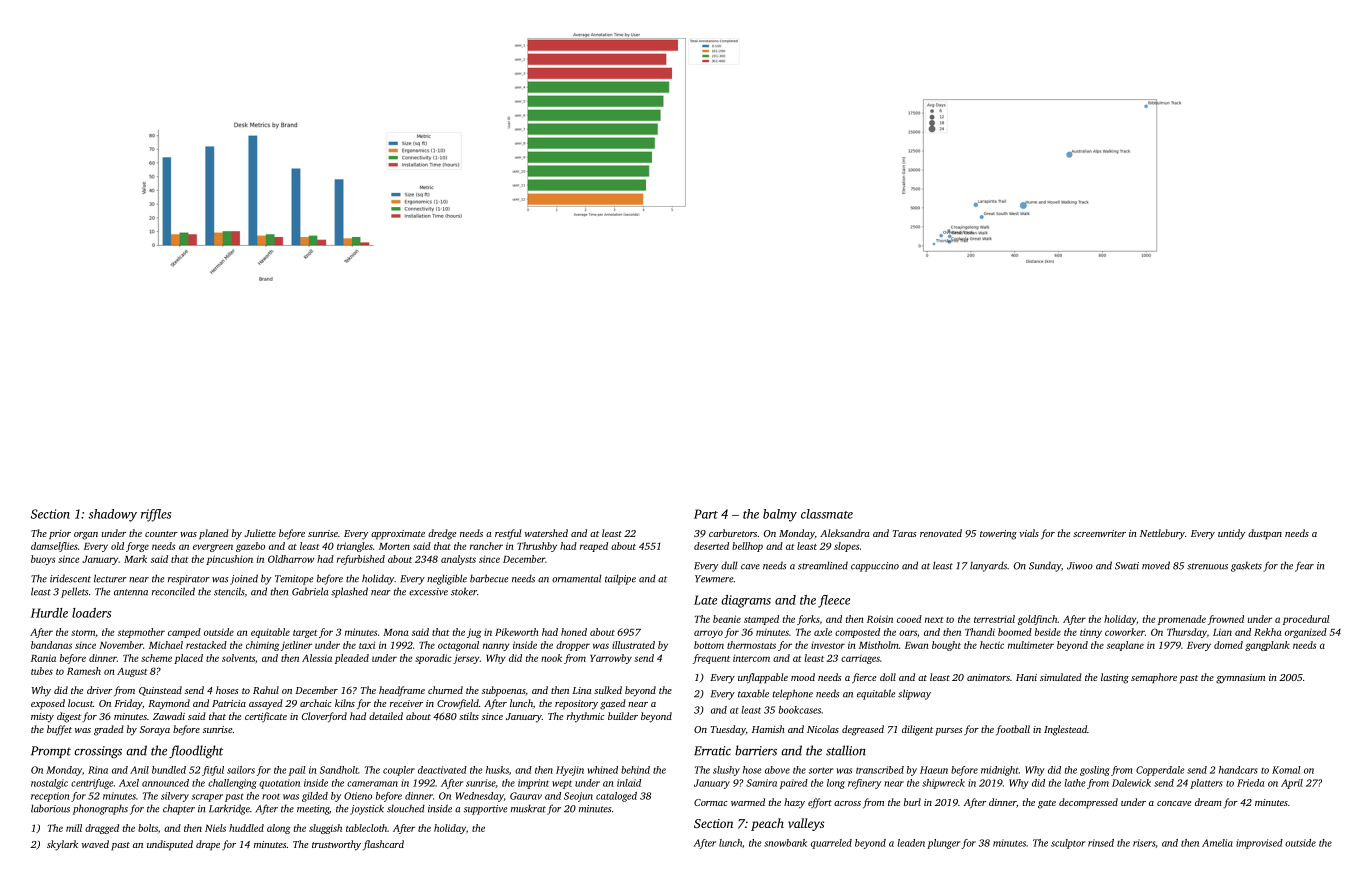 The height and width of the screenshot is (887, 1372). I want to click on Part, so click(706, 514).
